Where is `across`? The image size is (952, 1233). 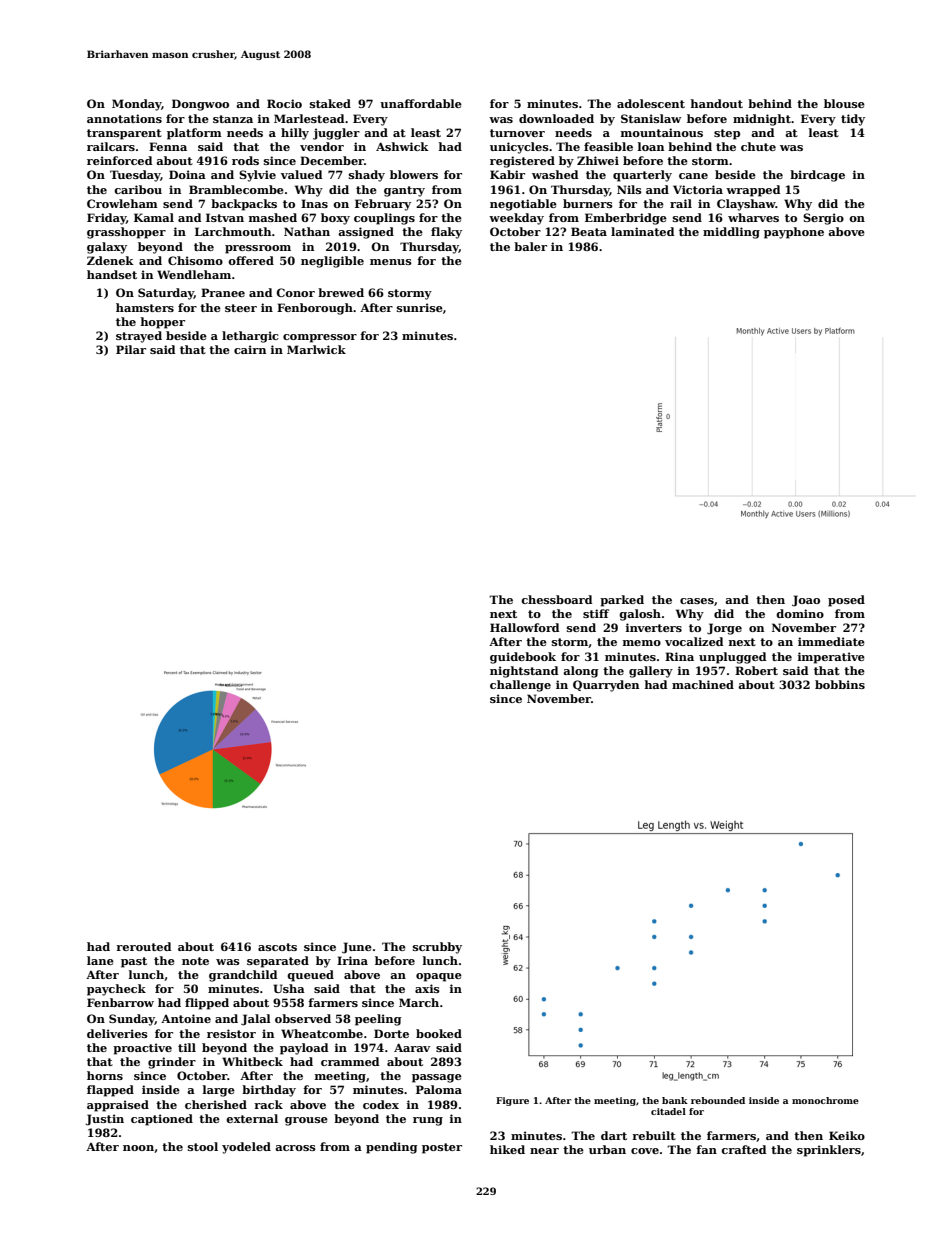 across is located at coordinates (295, 1148).
